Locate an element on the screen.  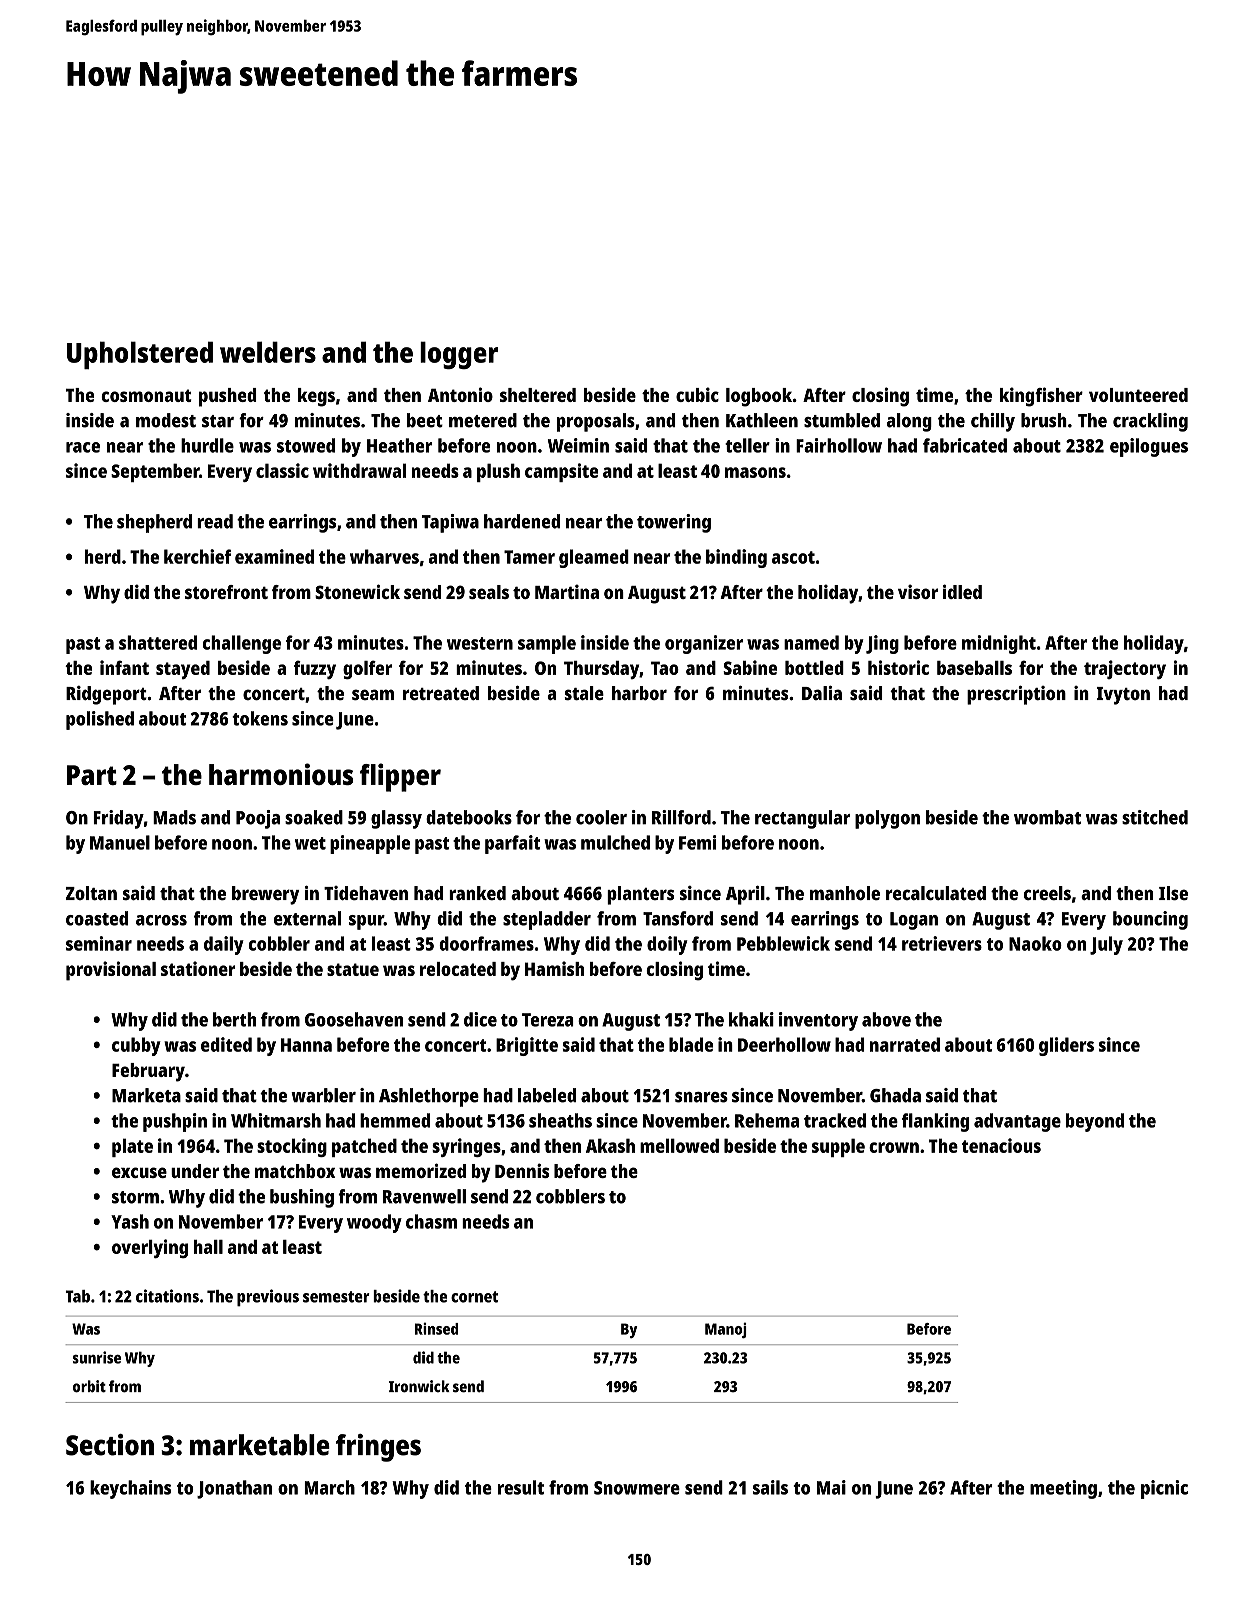
volunteered is located at coordinates (1138, 395).
